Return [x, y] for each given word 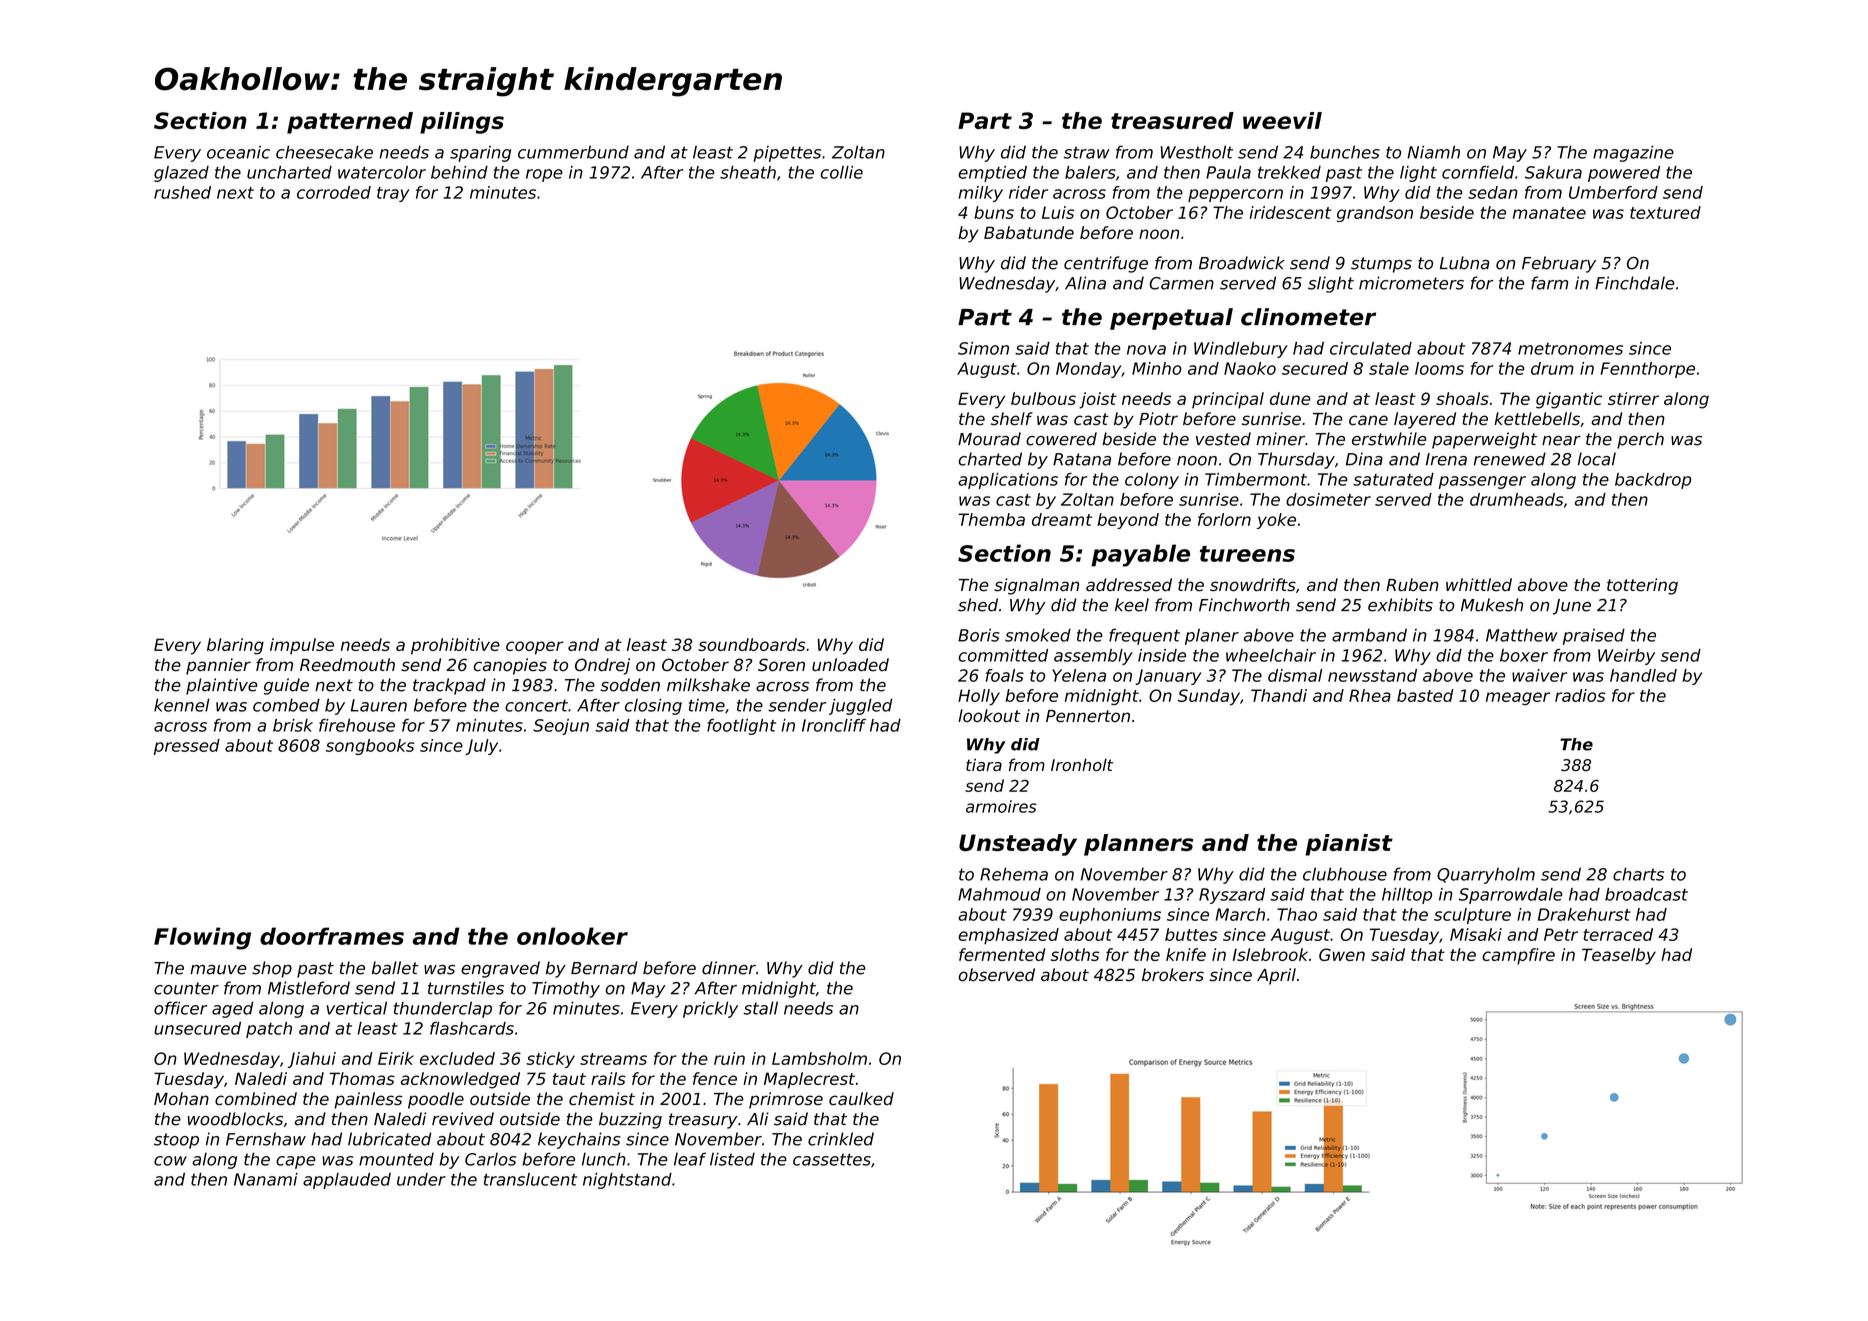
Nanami [266, 1179]
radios [1580, 695]
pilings [462, 123]
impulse [302, 646]
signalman [1036, 586]
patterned [350, 123]
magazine [1633, 153]
